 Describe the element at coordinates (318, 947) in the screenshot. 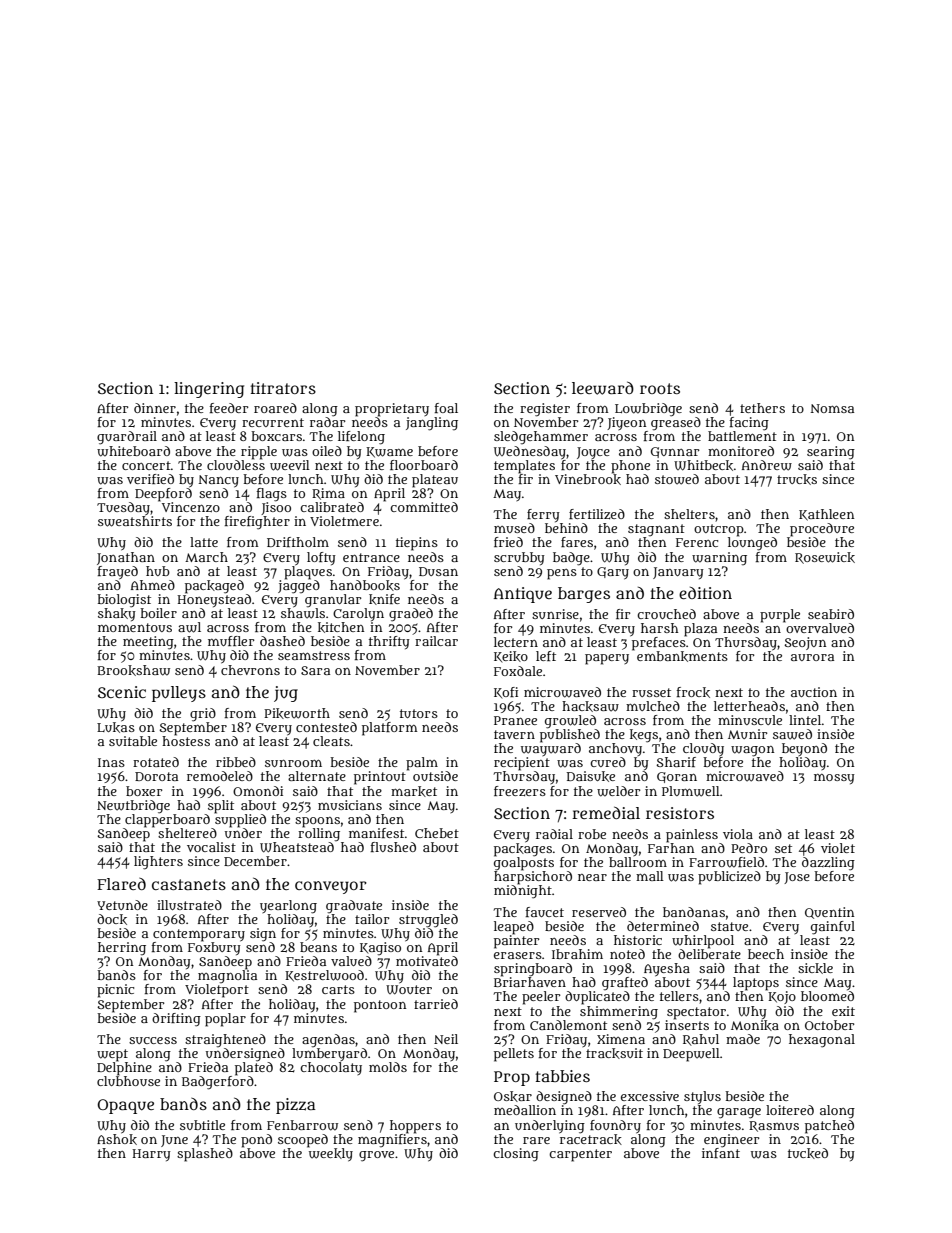

I see `beans` at that location.
